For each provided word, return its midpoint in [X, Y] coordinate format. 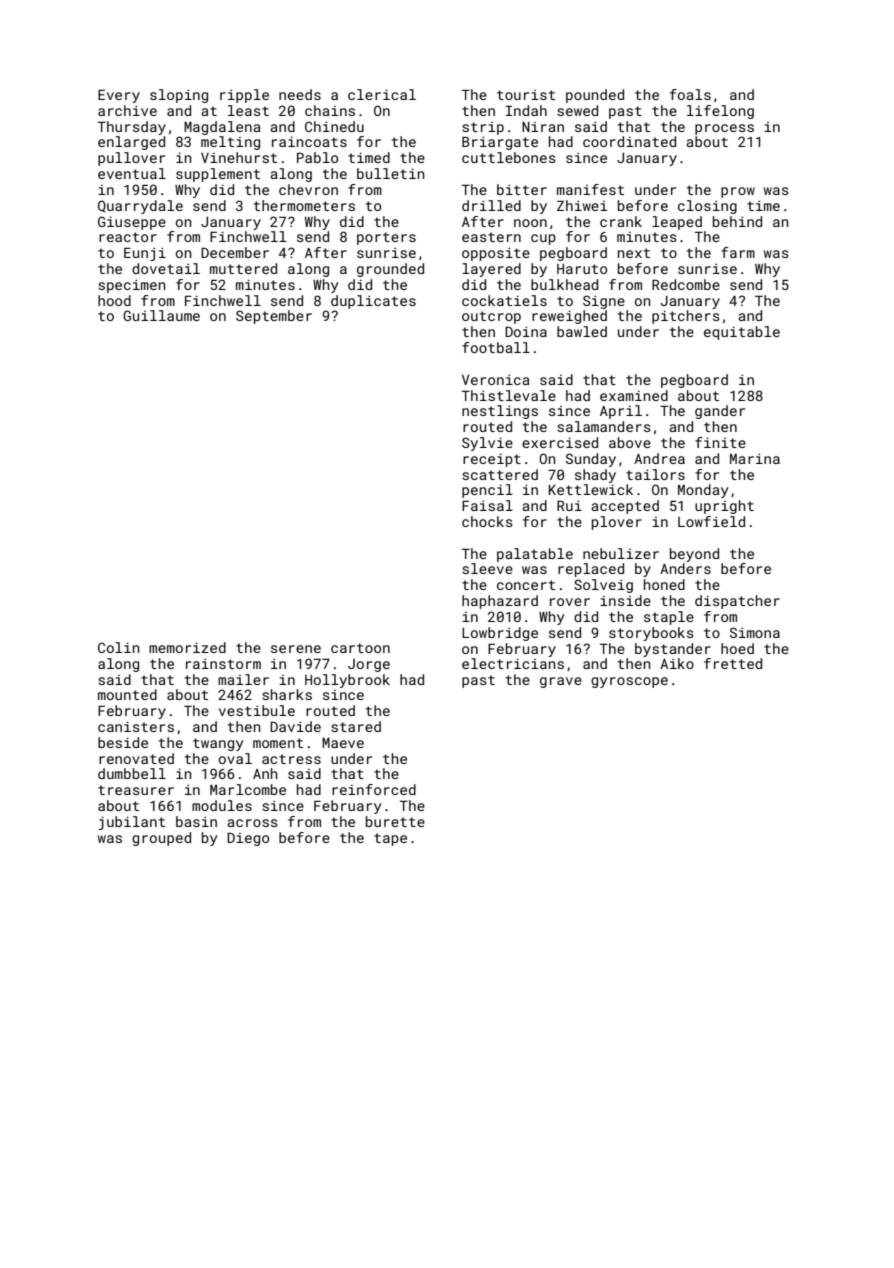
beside [123, 742]
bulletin [391, 173]
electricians [513, 663]
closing [707, 207]
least [248, 110]
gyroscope [629, 682]
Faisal [487, 505]
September [274, 317]
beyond [694, 555]
